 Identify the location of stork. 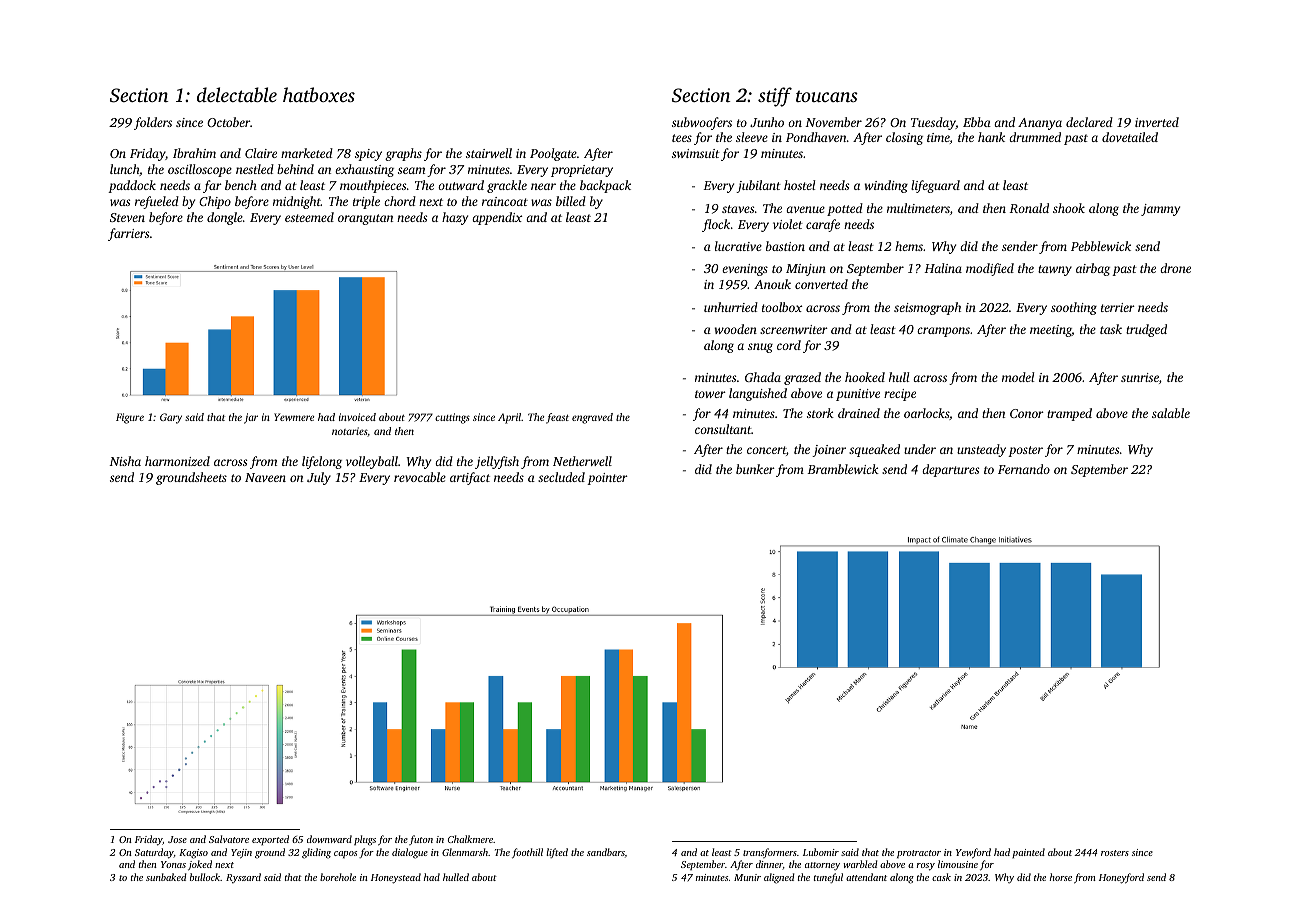
(820, 413).
